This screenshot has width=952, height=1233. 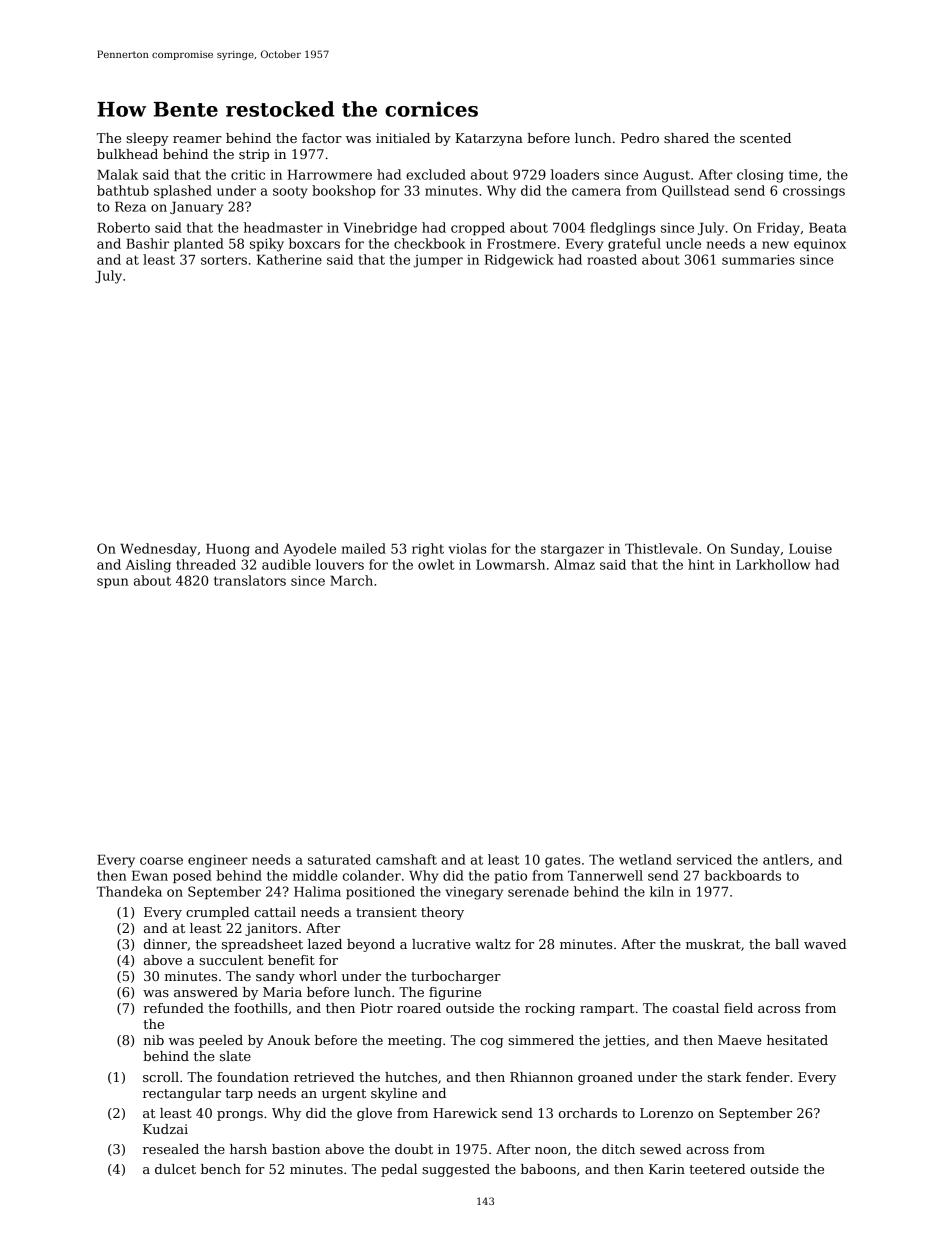 What do you see at coordinates (130, 207) in the screenshot?
I see `Reza` at bounding box center [130, 207].
